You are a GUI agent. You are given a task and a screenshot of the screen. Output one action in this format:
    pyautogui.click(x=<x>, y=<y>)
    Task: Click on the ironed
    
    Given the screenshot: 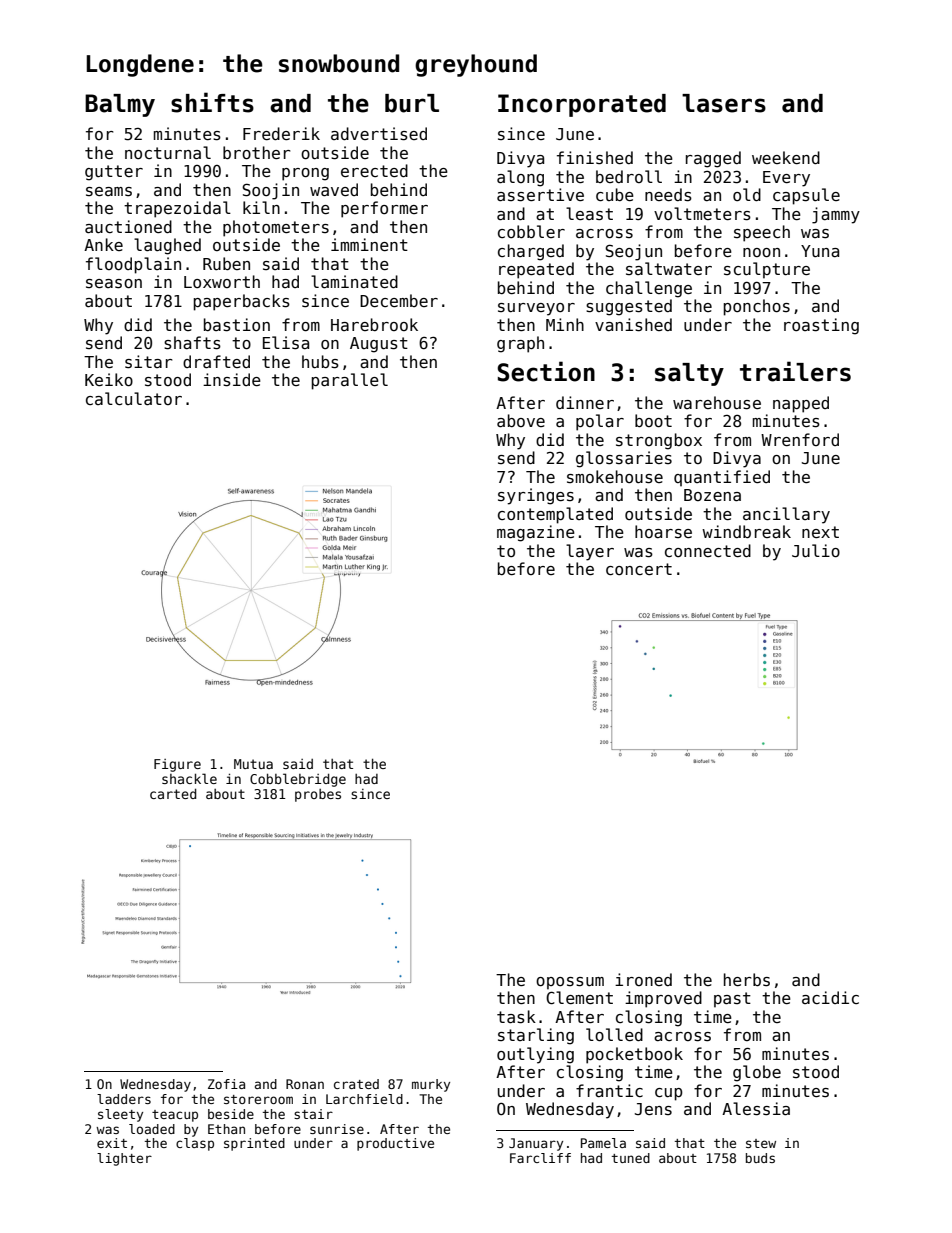 What is the action you would take?
    pyautogui.click(x=643, y=979)
